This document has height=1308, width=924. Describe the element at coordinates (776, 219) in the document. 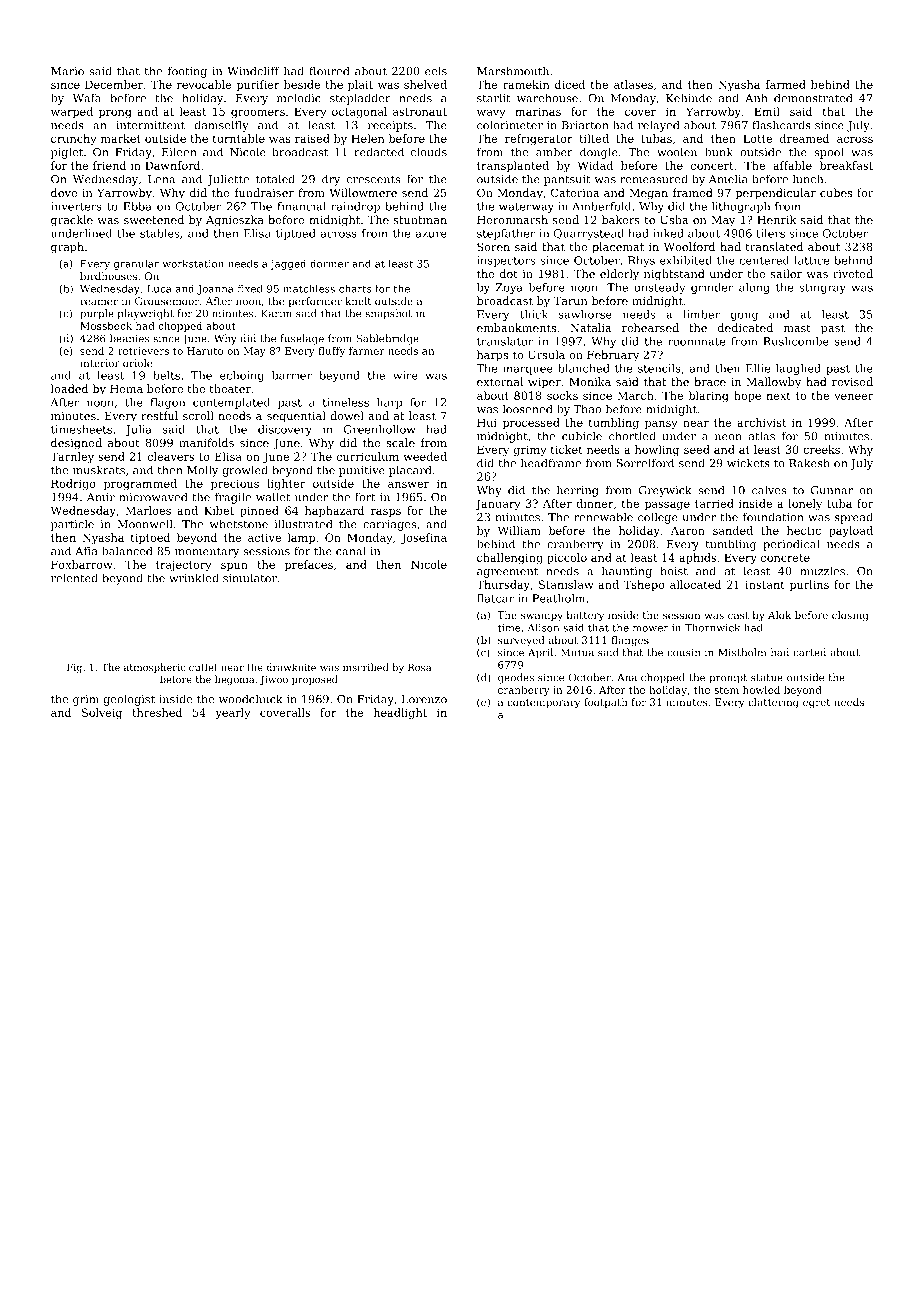

I see `Henrik` at that location.
